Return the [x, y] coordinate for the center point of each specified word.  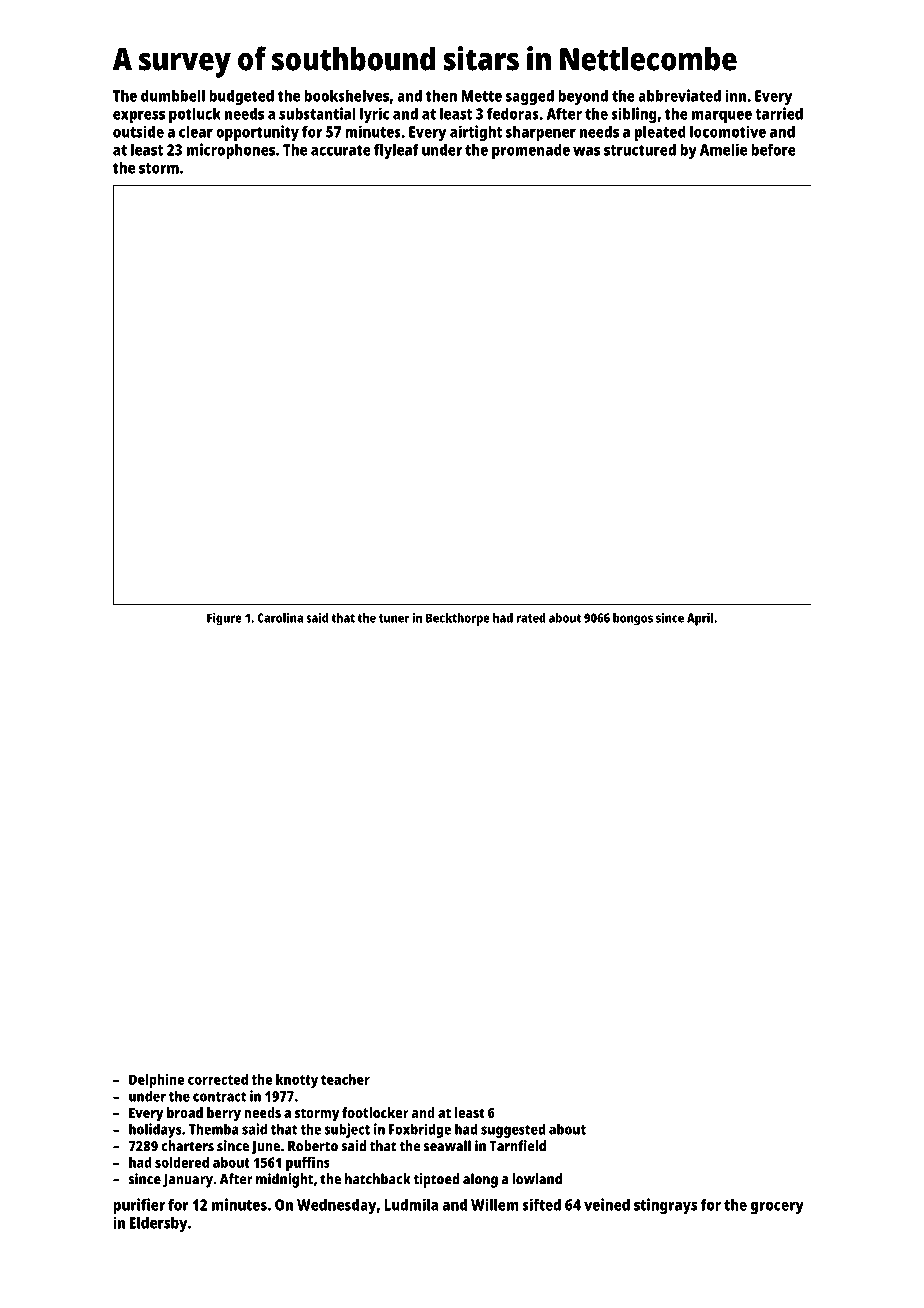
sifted [541, 1204]
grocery [777, 1208]
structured [640, 149]
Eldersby [158, 1224]
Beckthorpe [458, 619]
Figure [224, 619]
